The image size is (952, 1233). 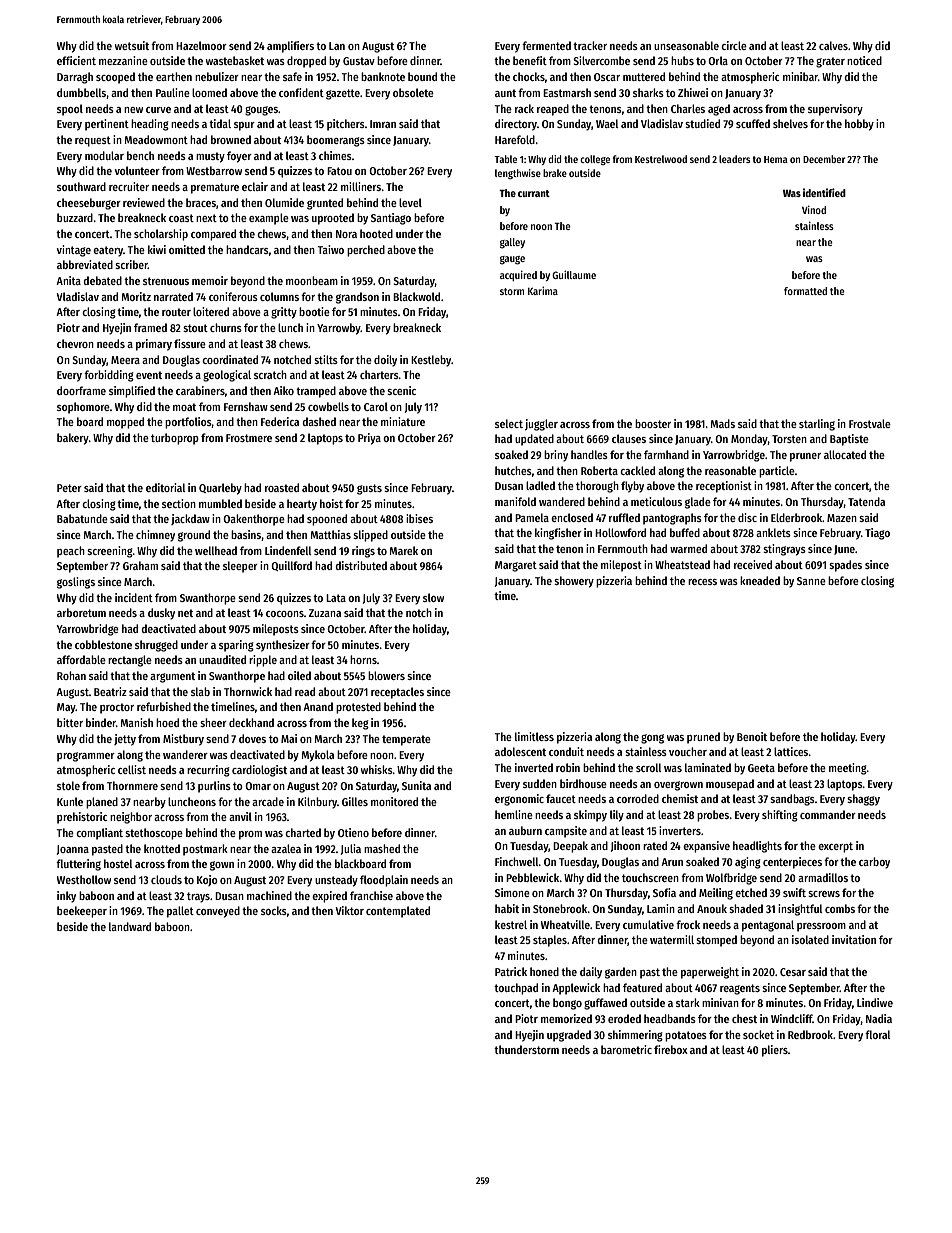 I want to click on landward, so click(x=130, y=926).
